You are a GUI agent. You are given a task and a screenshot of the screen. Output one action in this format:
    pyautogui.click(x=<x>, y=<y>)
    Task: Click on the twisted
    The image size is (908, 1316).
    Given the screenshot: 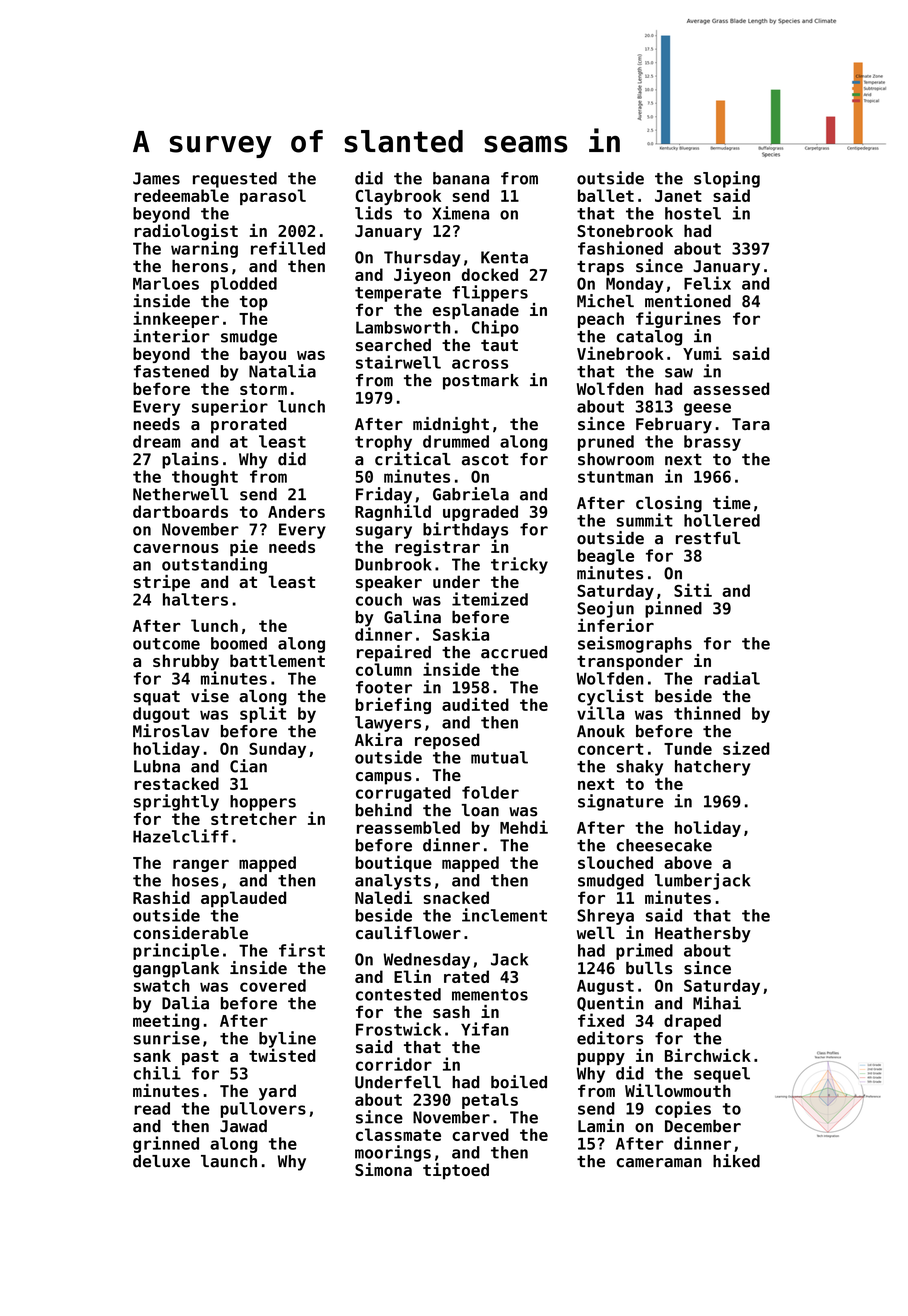 What is the action you would take?
    pyautogui.click(x=282, y=1055)
